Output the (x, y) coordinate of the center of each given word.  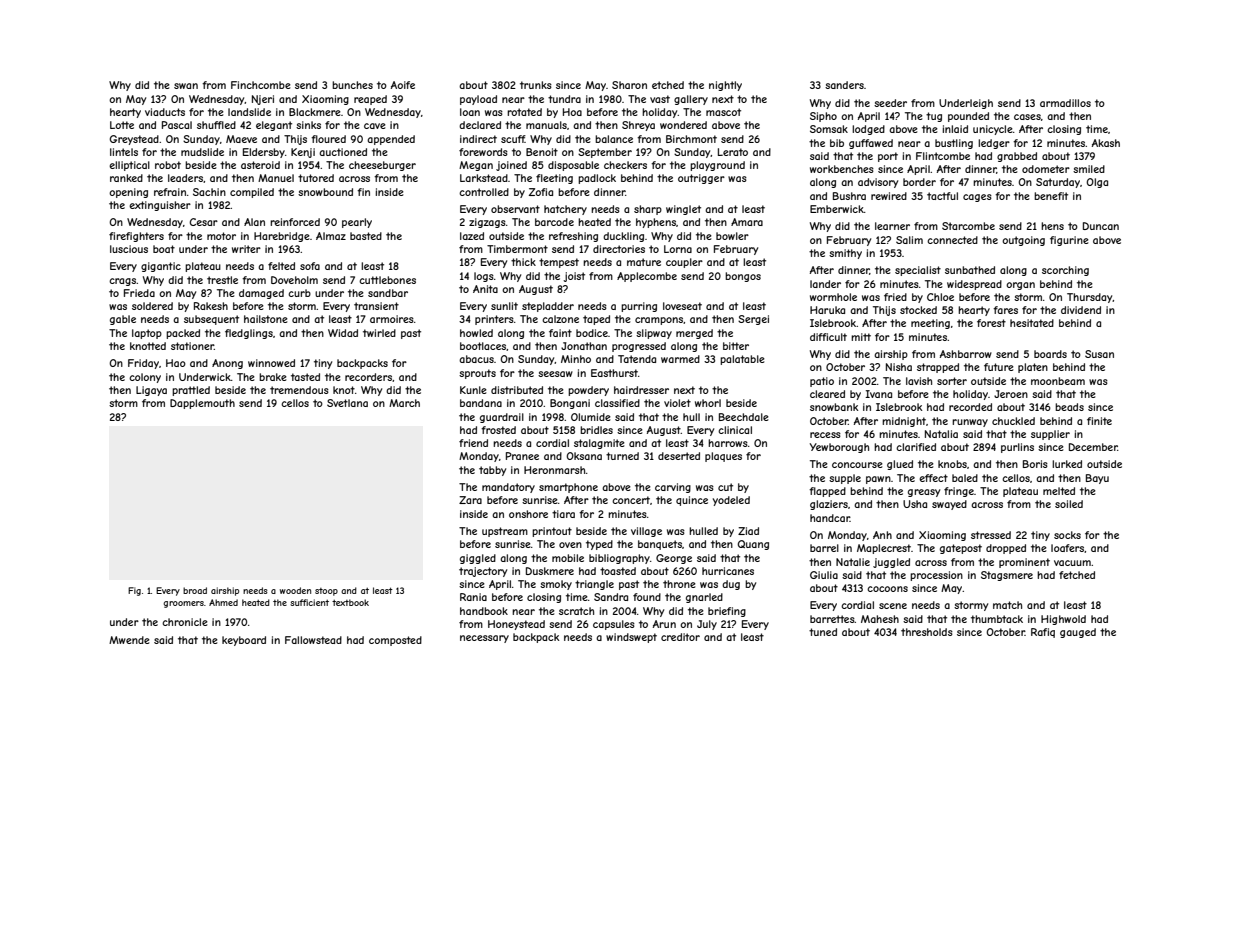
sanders (844, 85)
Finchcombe (261, 85)
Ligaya (151, 391)
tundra (564, 99)
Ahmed (223, 602)
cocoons (887, 589)
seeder (890, 103)
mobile (568, 558)
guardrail (502, 418)
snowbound (325, 192)
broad (195, 590)
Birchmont (691, 139)
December (1093, 447)
